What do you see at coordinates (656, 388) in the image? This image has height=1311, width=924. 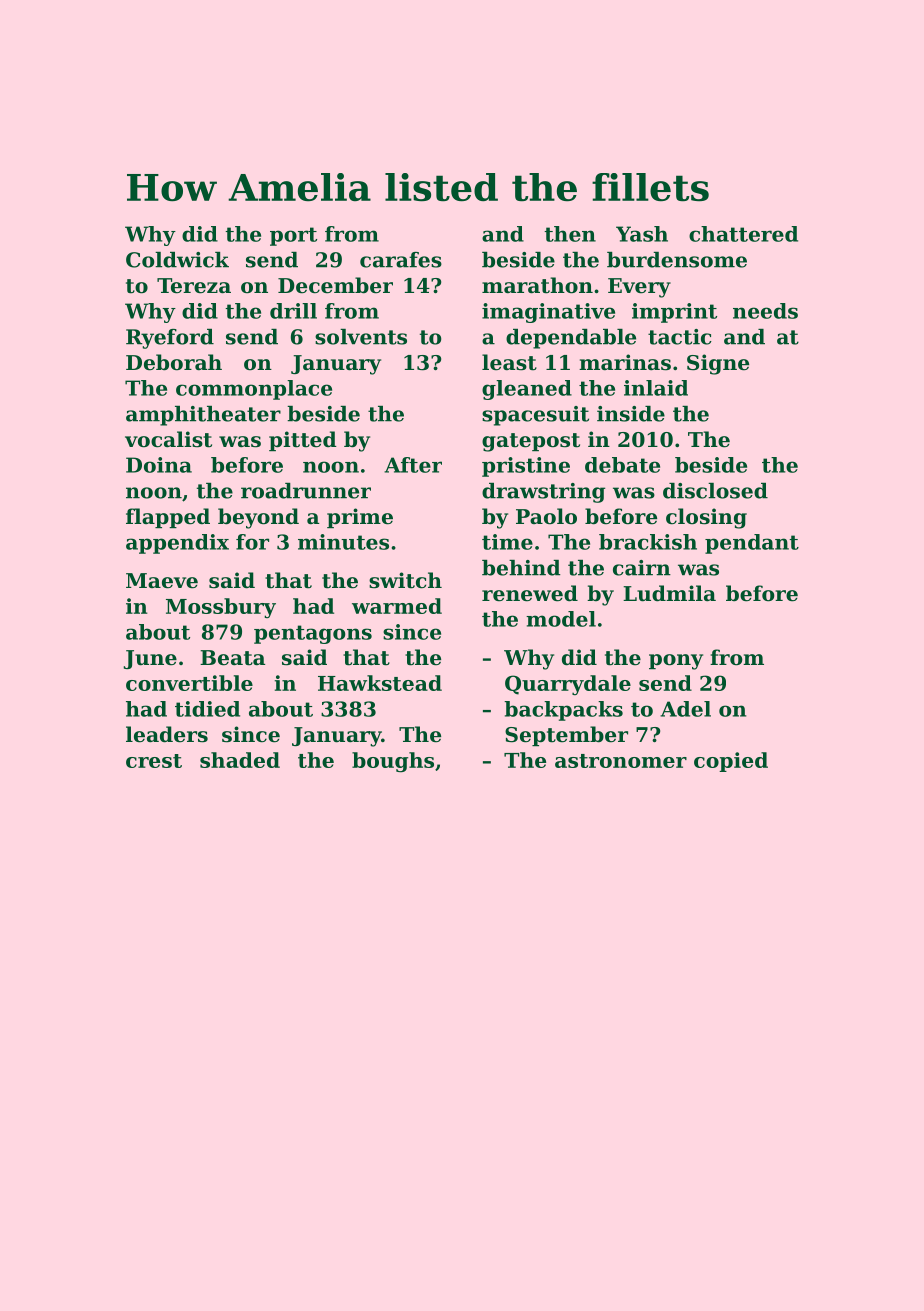 I see `inlaid` at bounding box center [656, 388].
